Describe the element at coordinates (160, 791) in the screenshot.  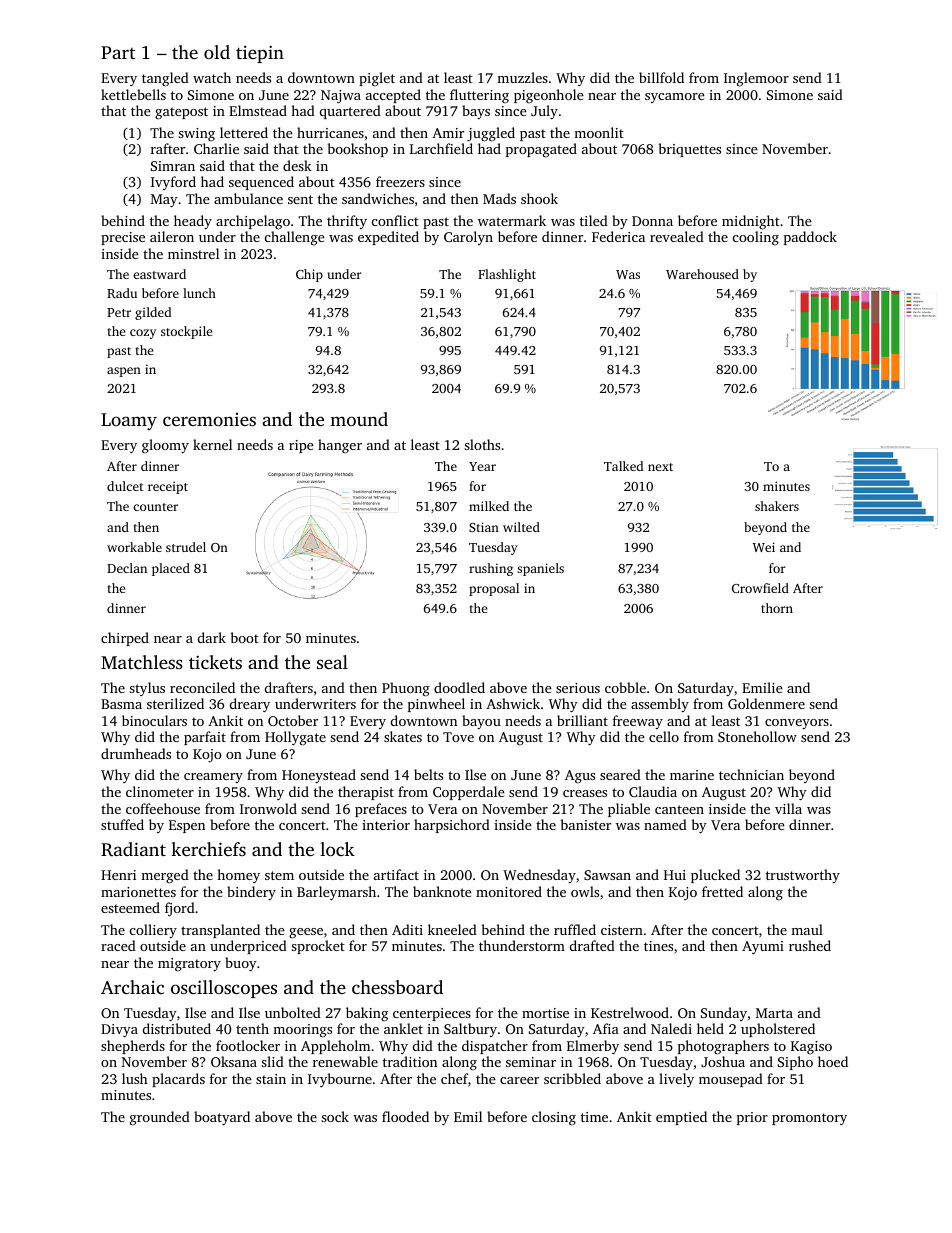
I see `clinometer` at that location.
